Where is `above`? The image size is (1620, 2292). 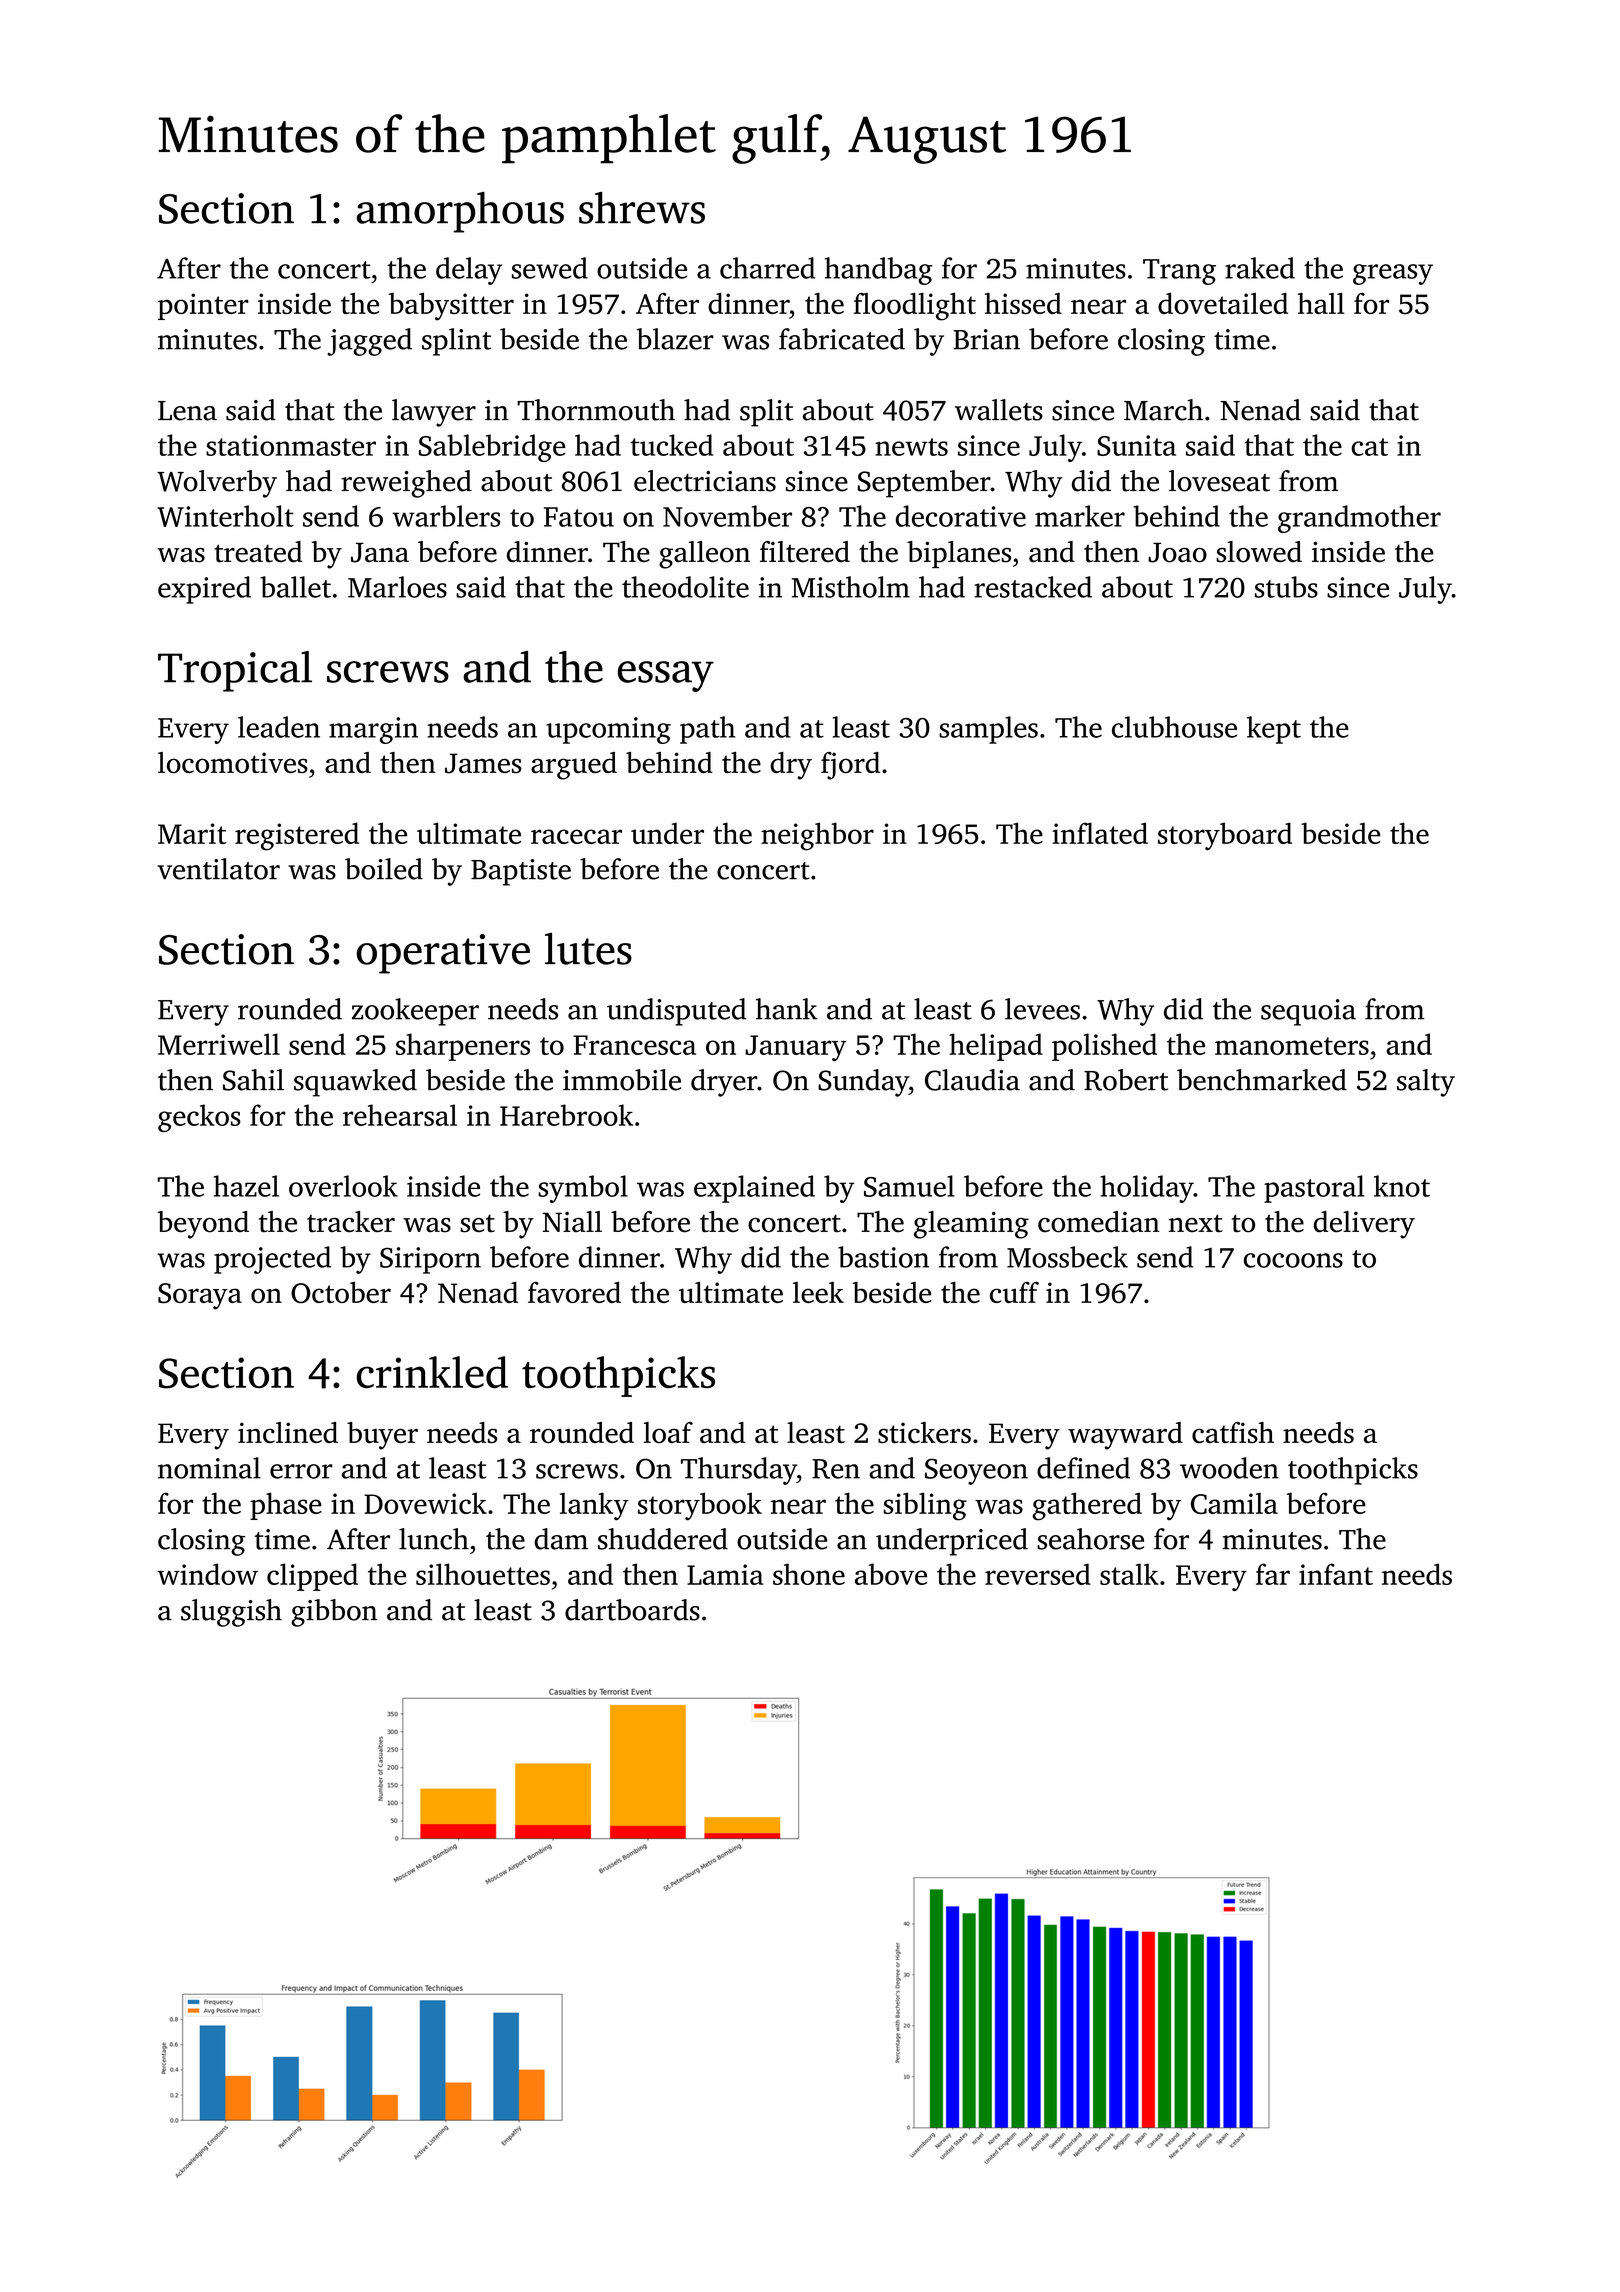
above is located at coordinates (891, 1574).
